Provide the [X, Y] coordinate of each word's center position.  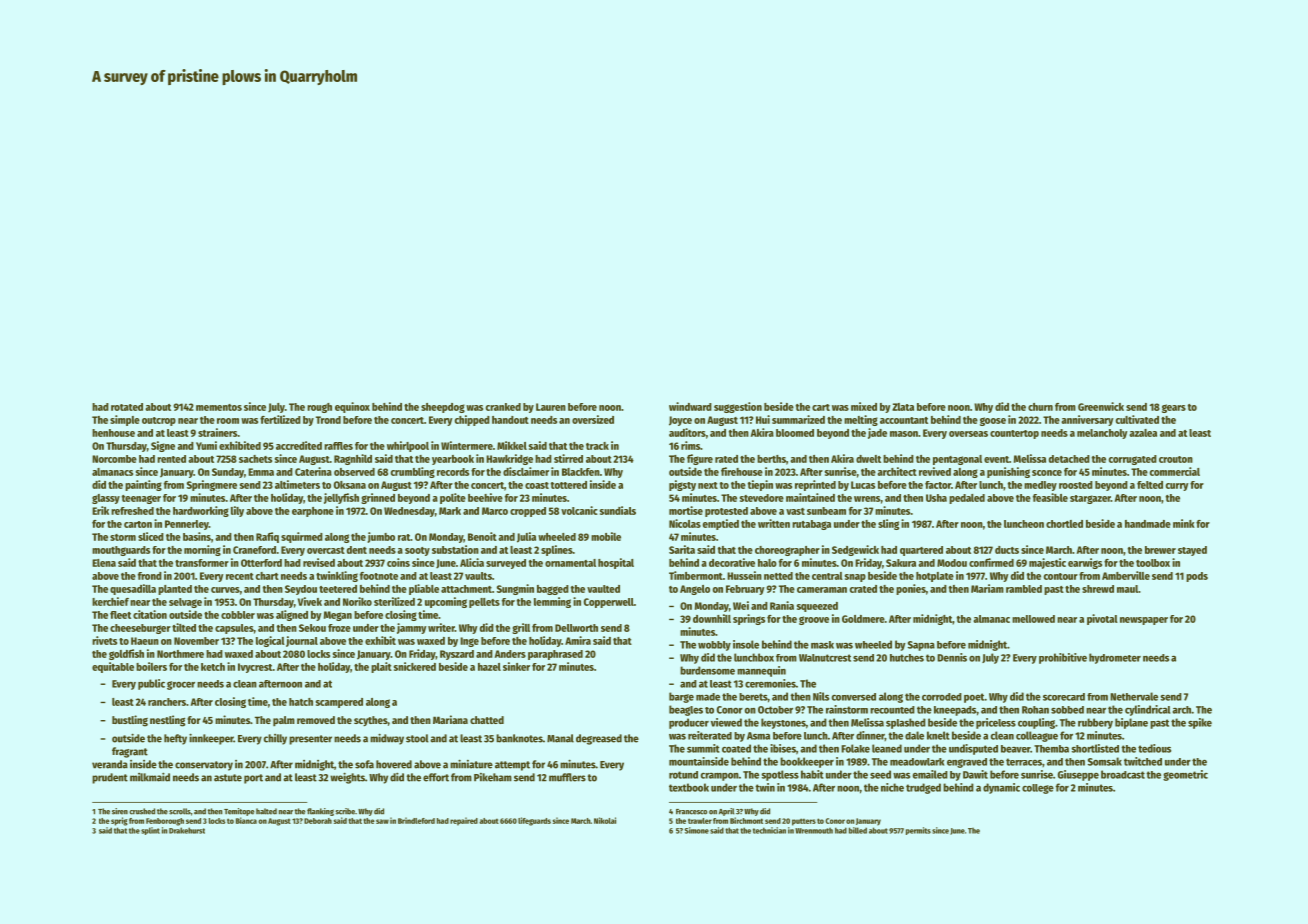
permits [918, 831]
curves [225, 590]
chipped [472, 420]
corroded [942, 697]
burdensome [707, 670]
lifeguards [534, 821]
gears [1174, 408]
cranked [503, 407]
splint [150, 831]
